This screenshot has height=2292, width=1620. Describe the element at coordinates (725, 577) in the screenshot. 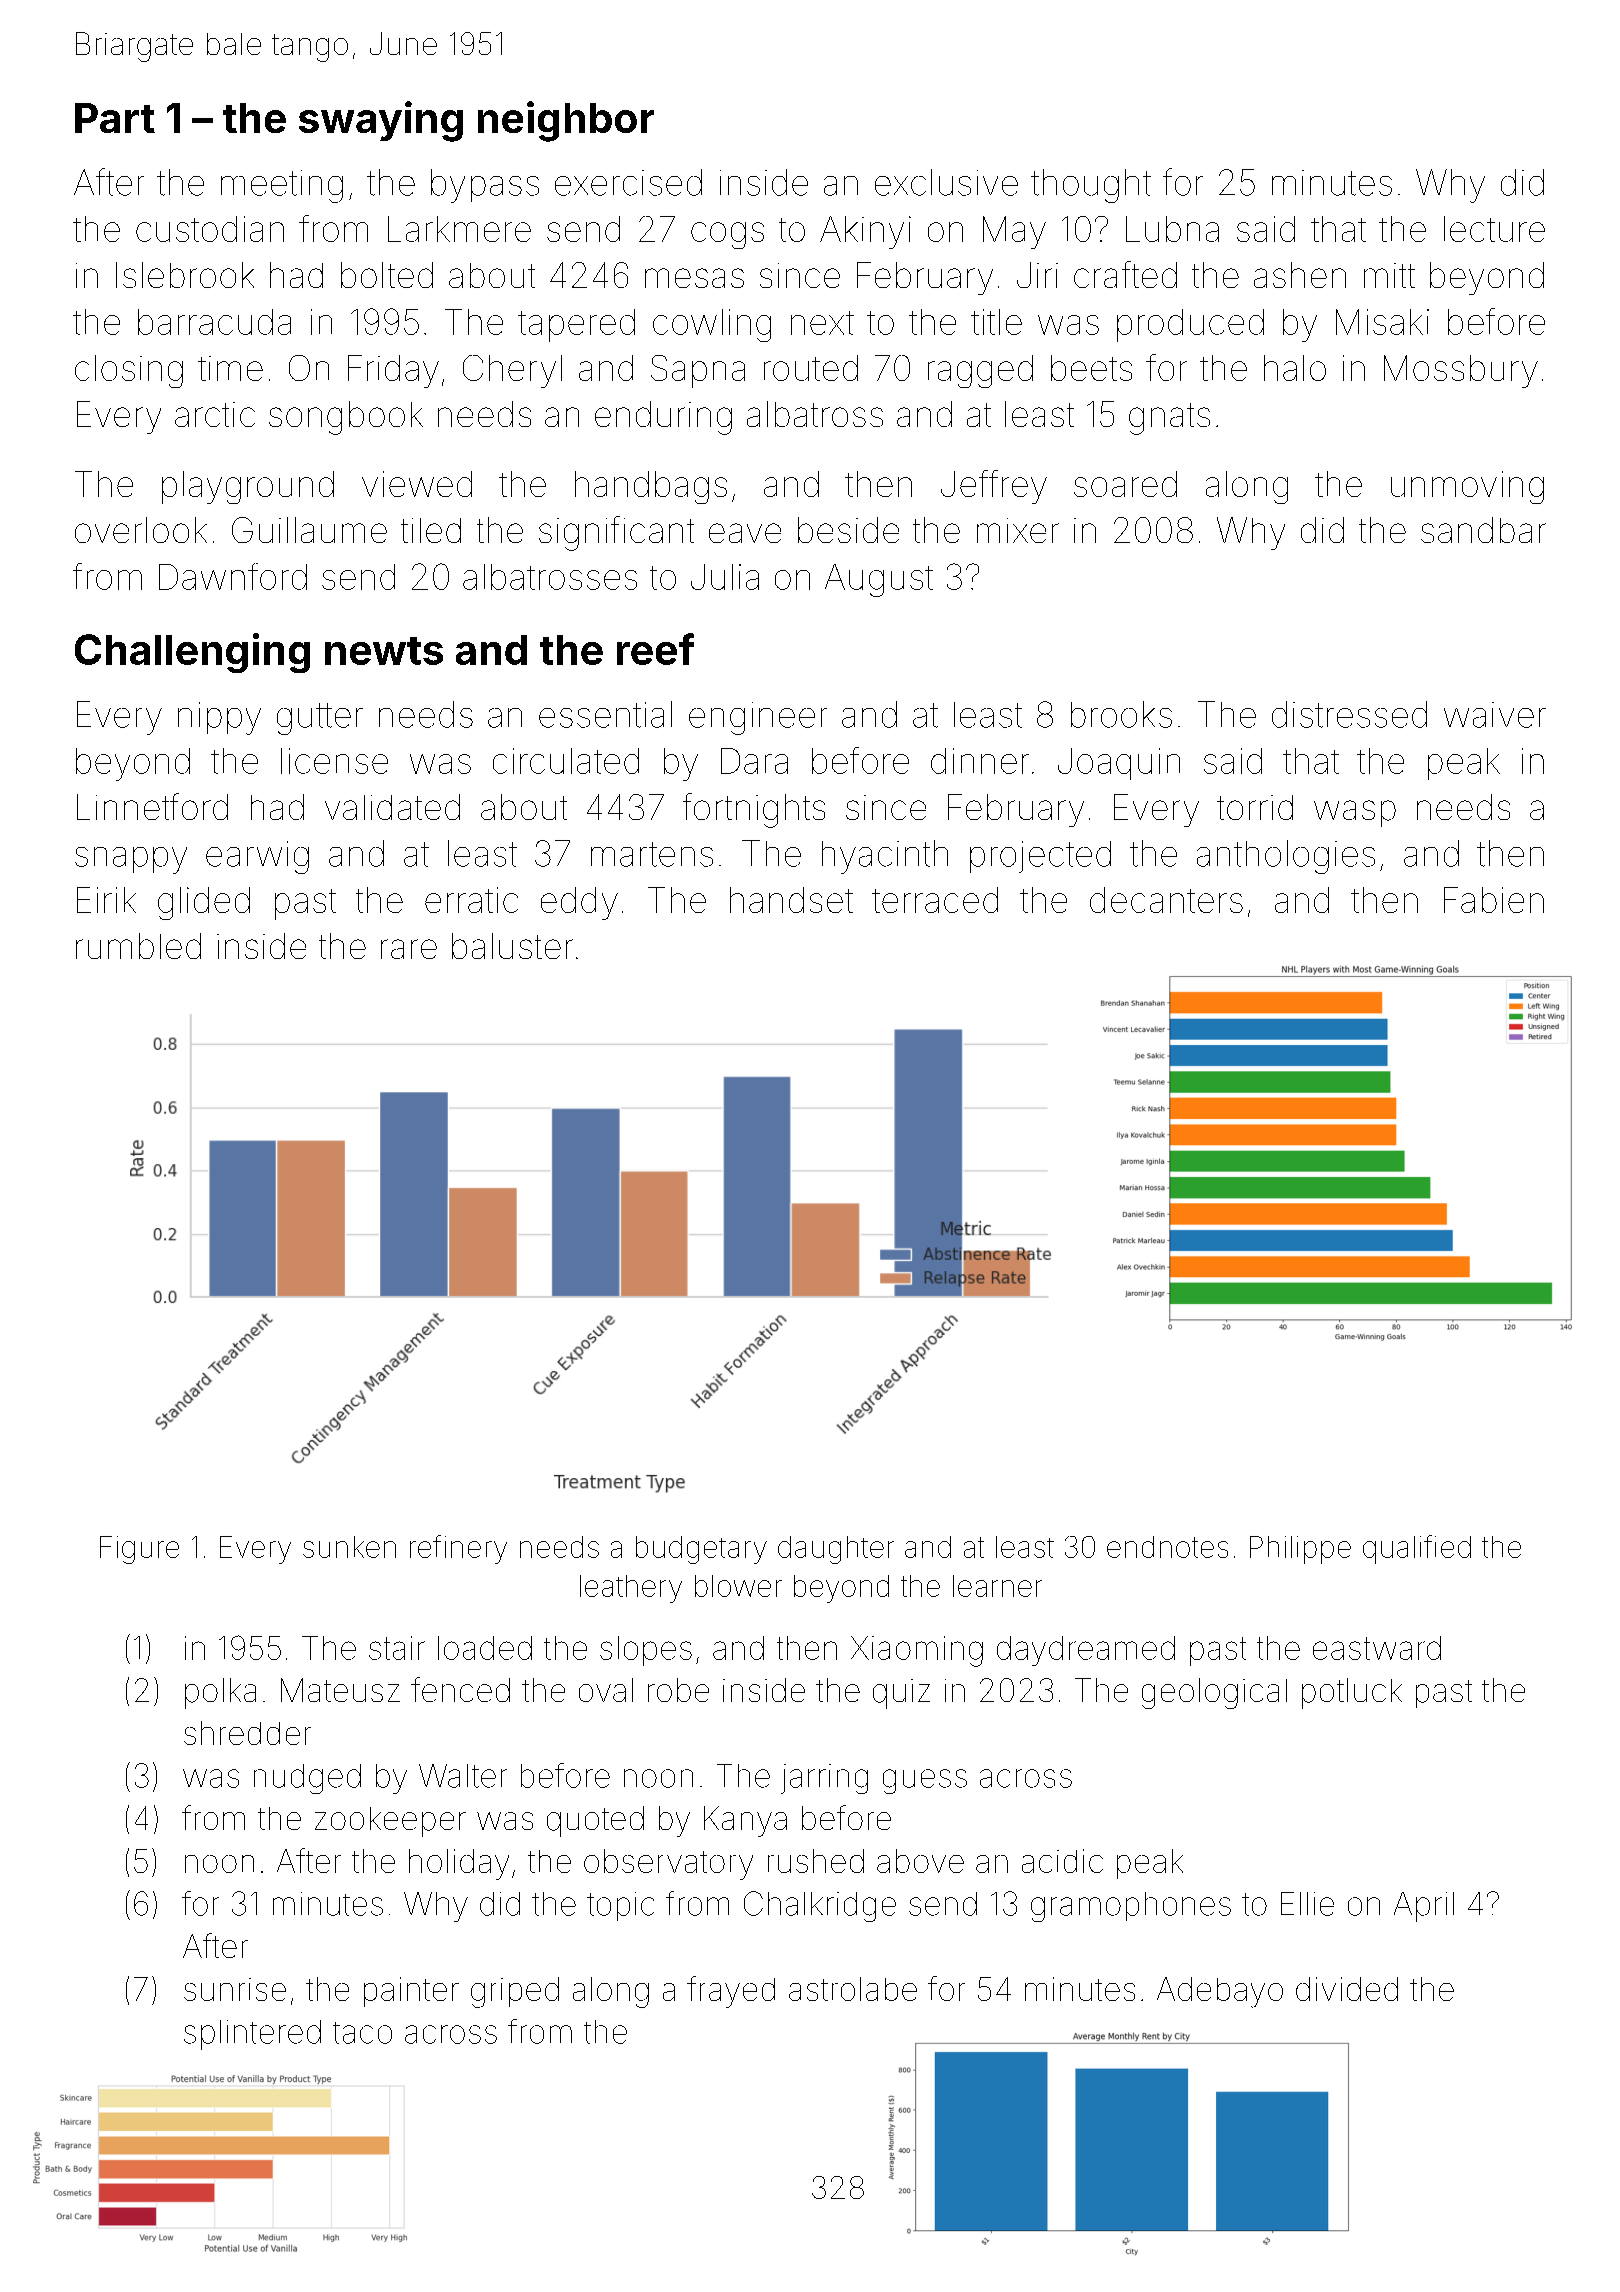

I see `Julia` at that location.
